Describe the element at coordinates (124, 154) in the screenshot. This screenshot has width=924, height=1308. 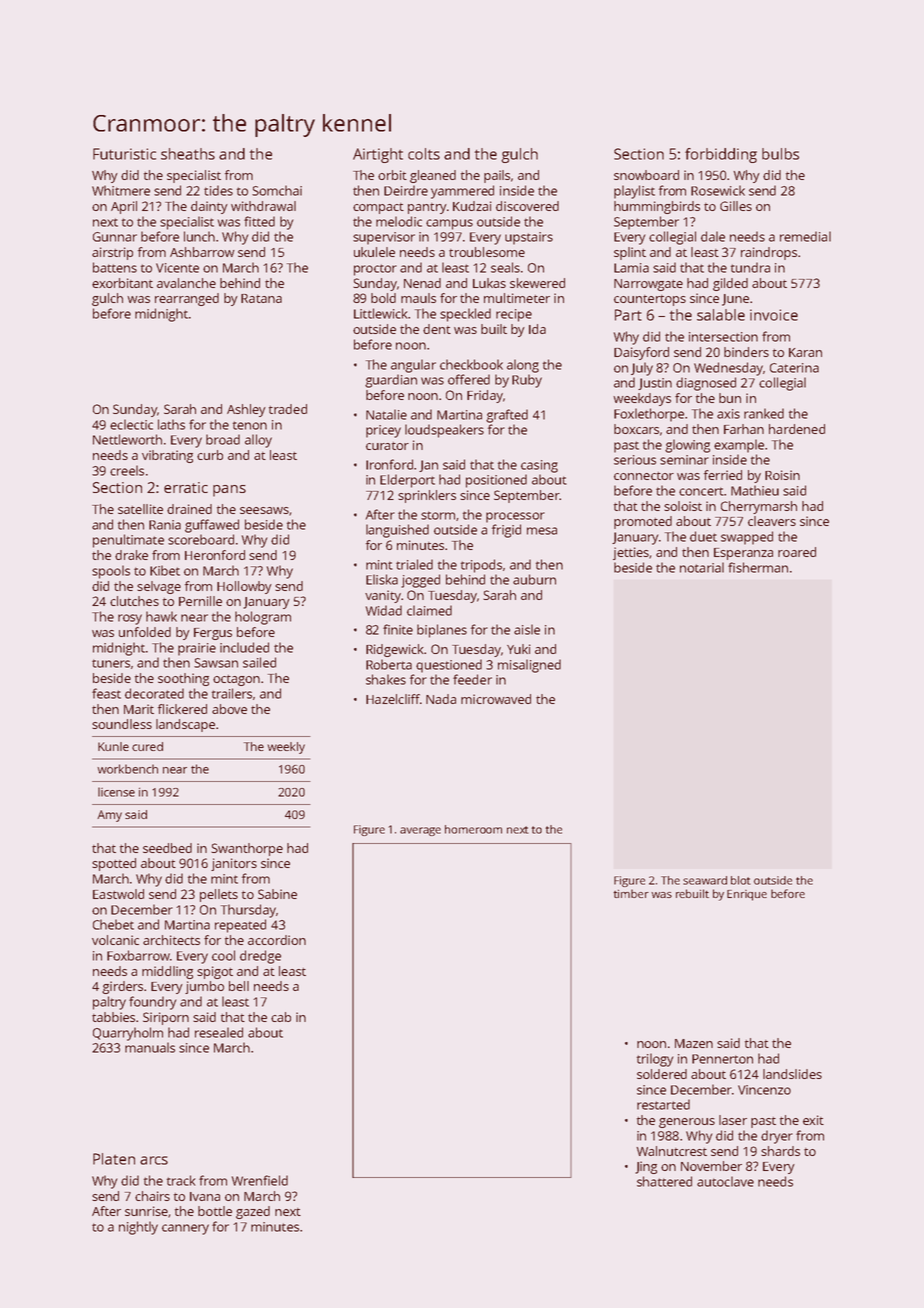
I see `Futuristic` at that location.
